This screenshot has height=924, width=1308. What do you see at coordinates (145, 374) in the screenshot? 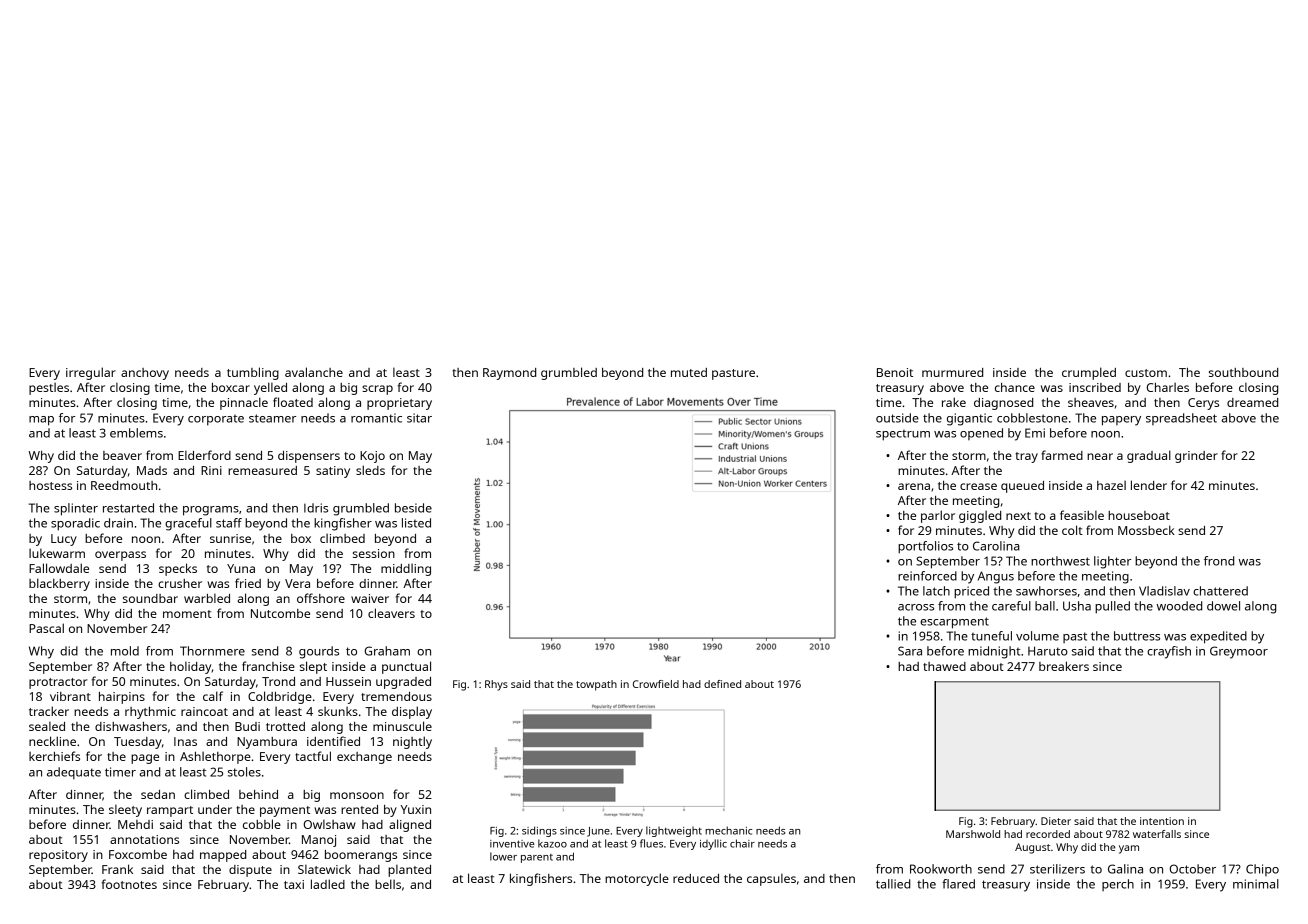
I see `anchovy` at bounding box center [145, 374].
